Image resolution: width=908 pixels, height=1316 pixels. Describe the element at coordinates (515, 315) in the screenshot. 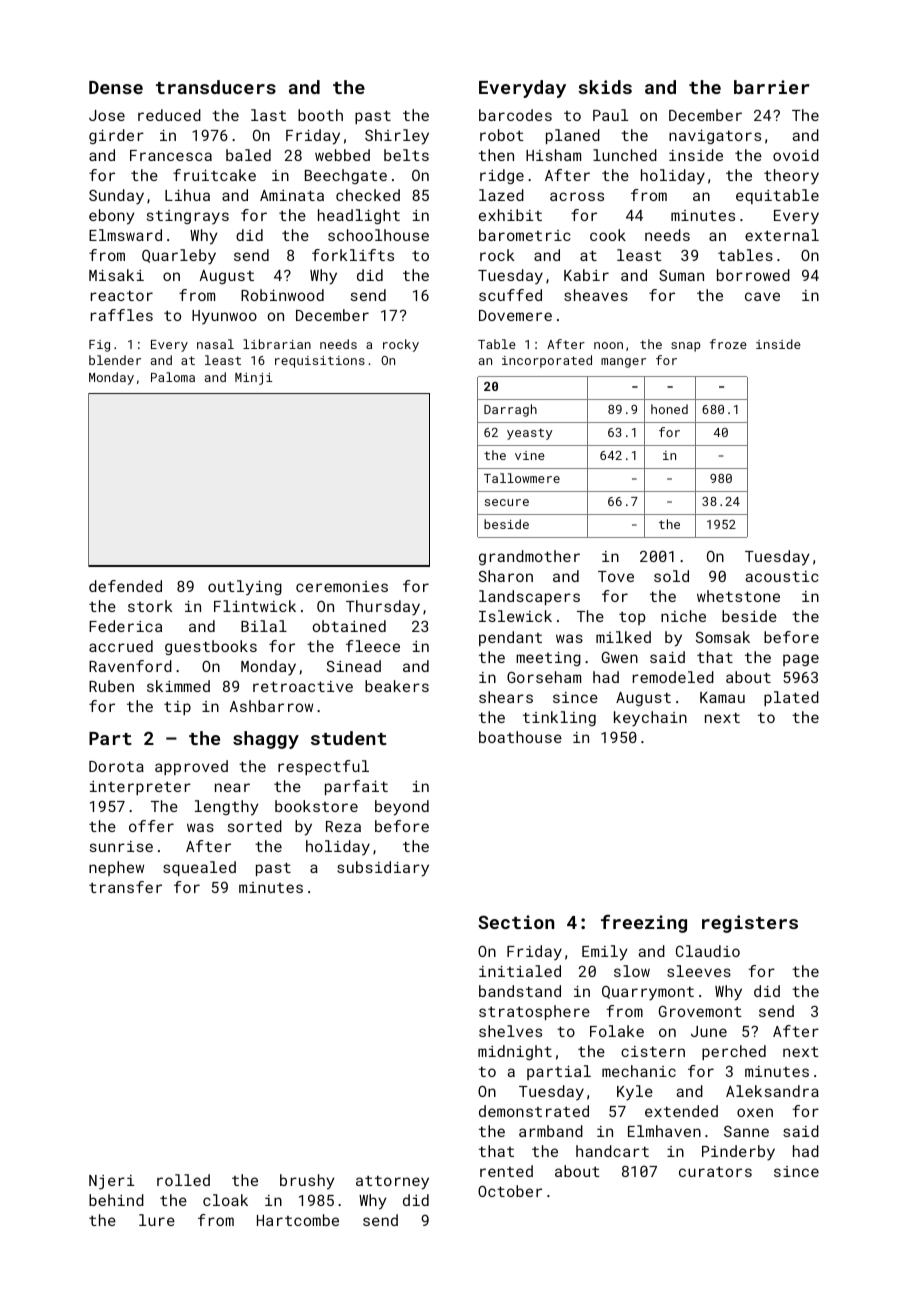

I see `Dovemere` at that location.
